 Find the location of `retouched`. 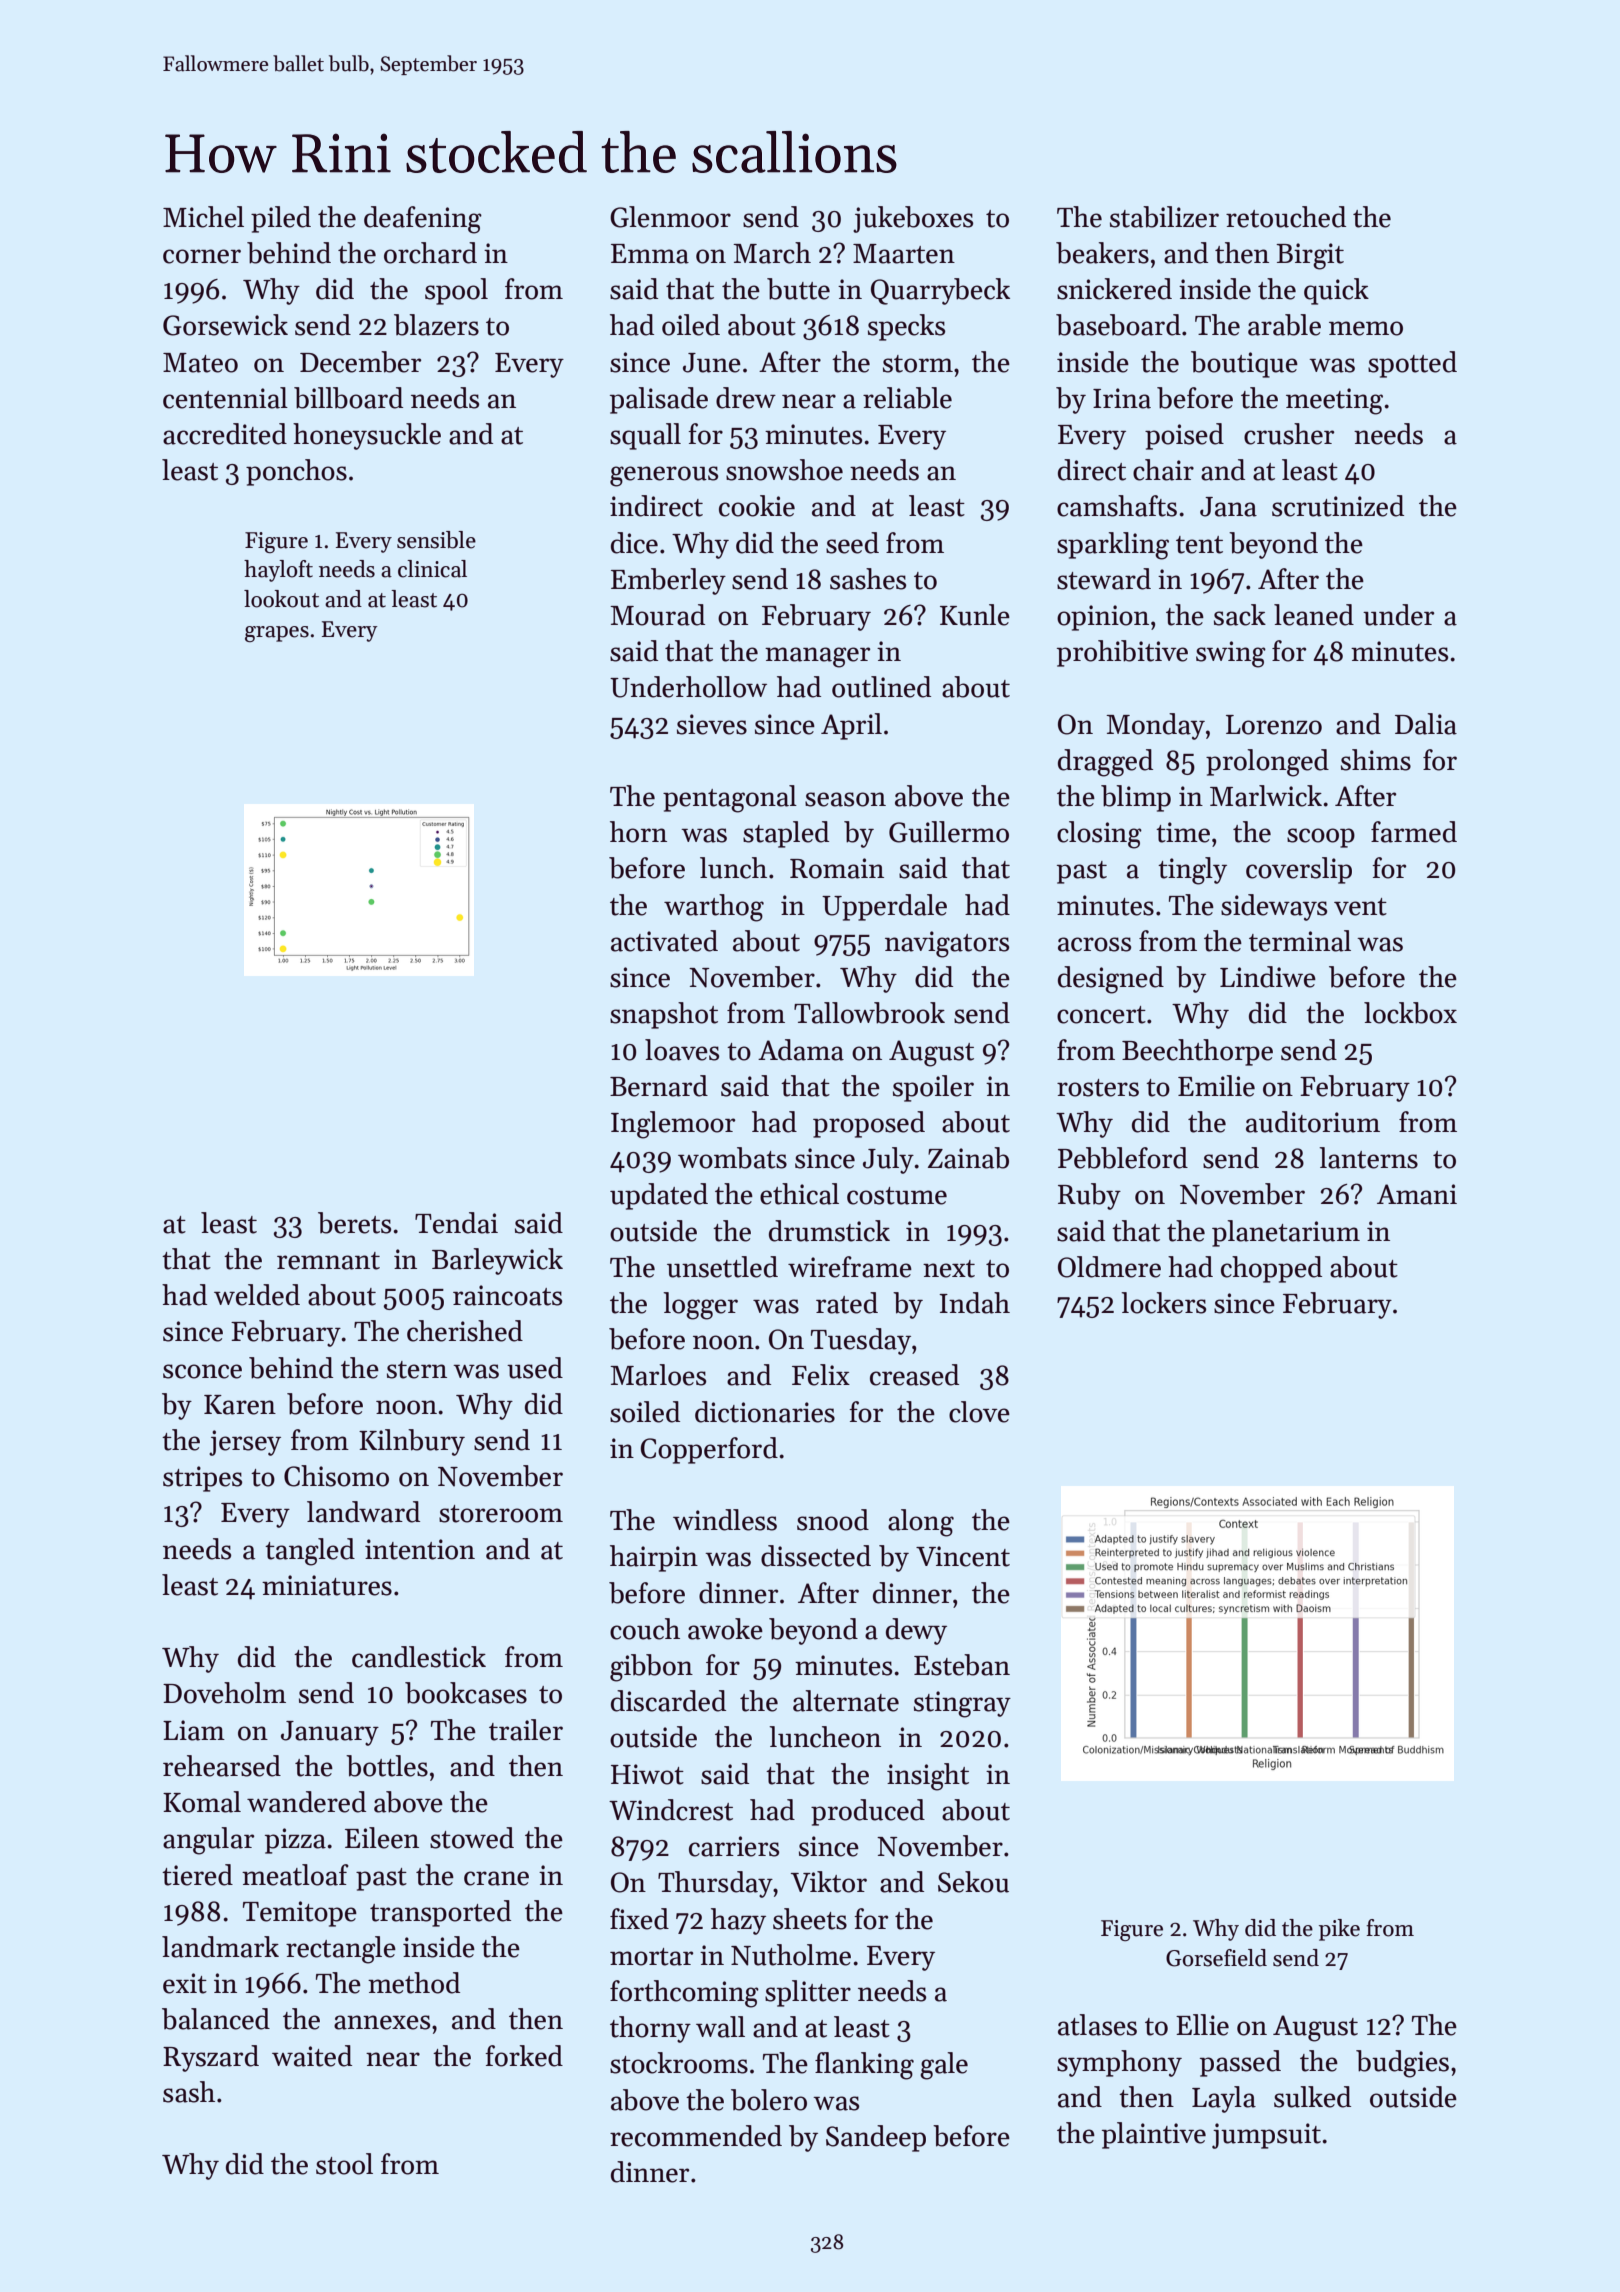

retouched is located at coordinates (1286, 217).
